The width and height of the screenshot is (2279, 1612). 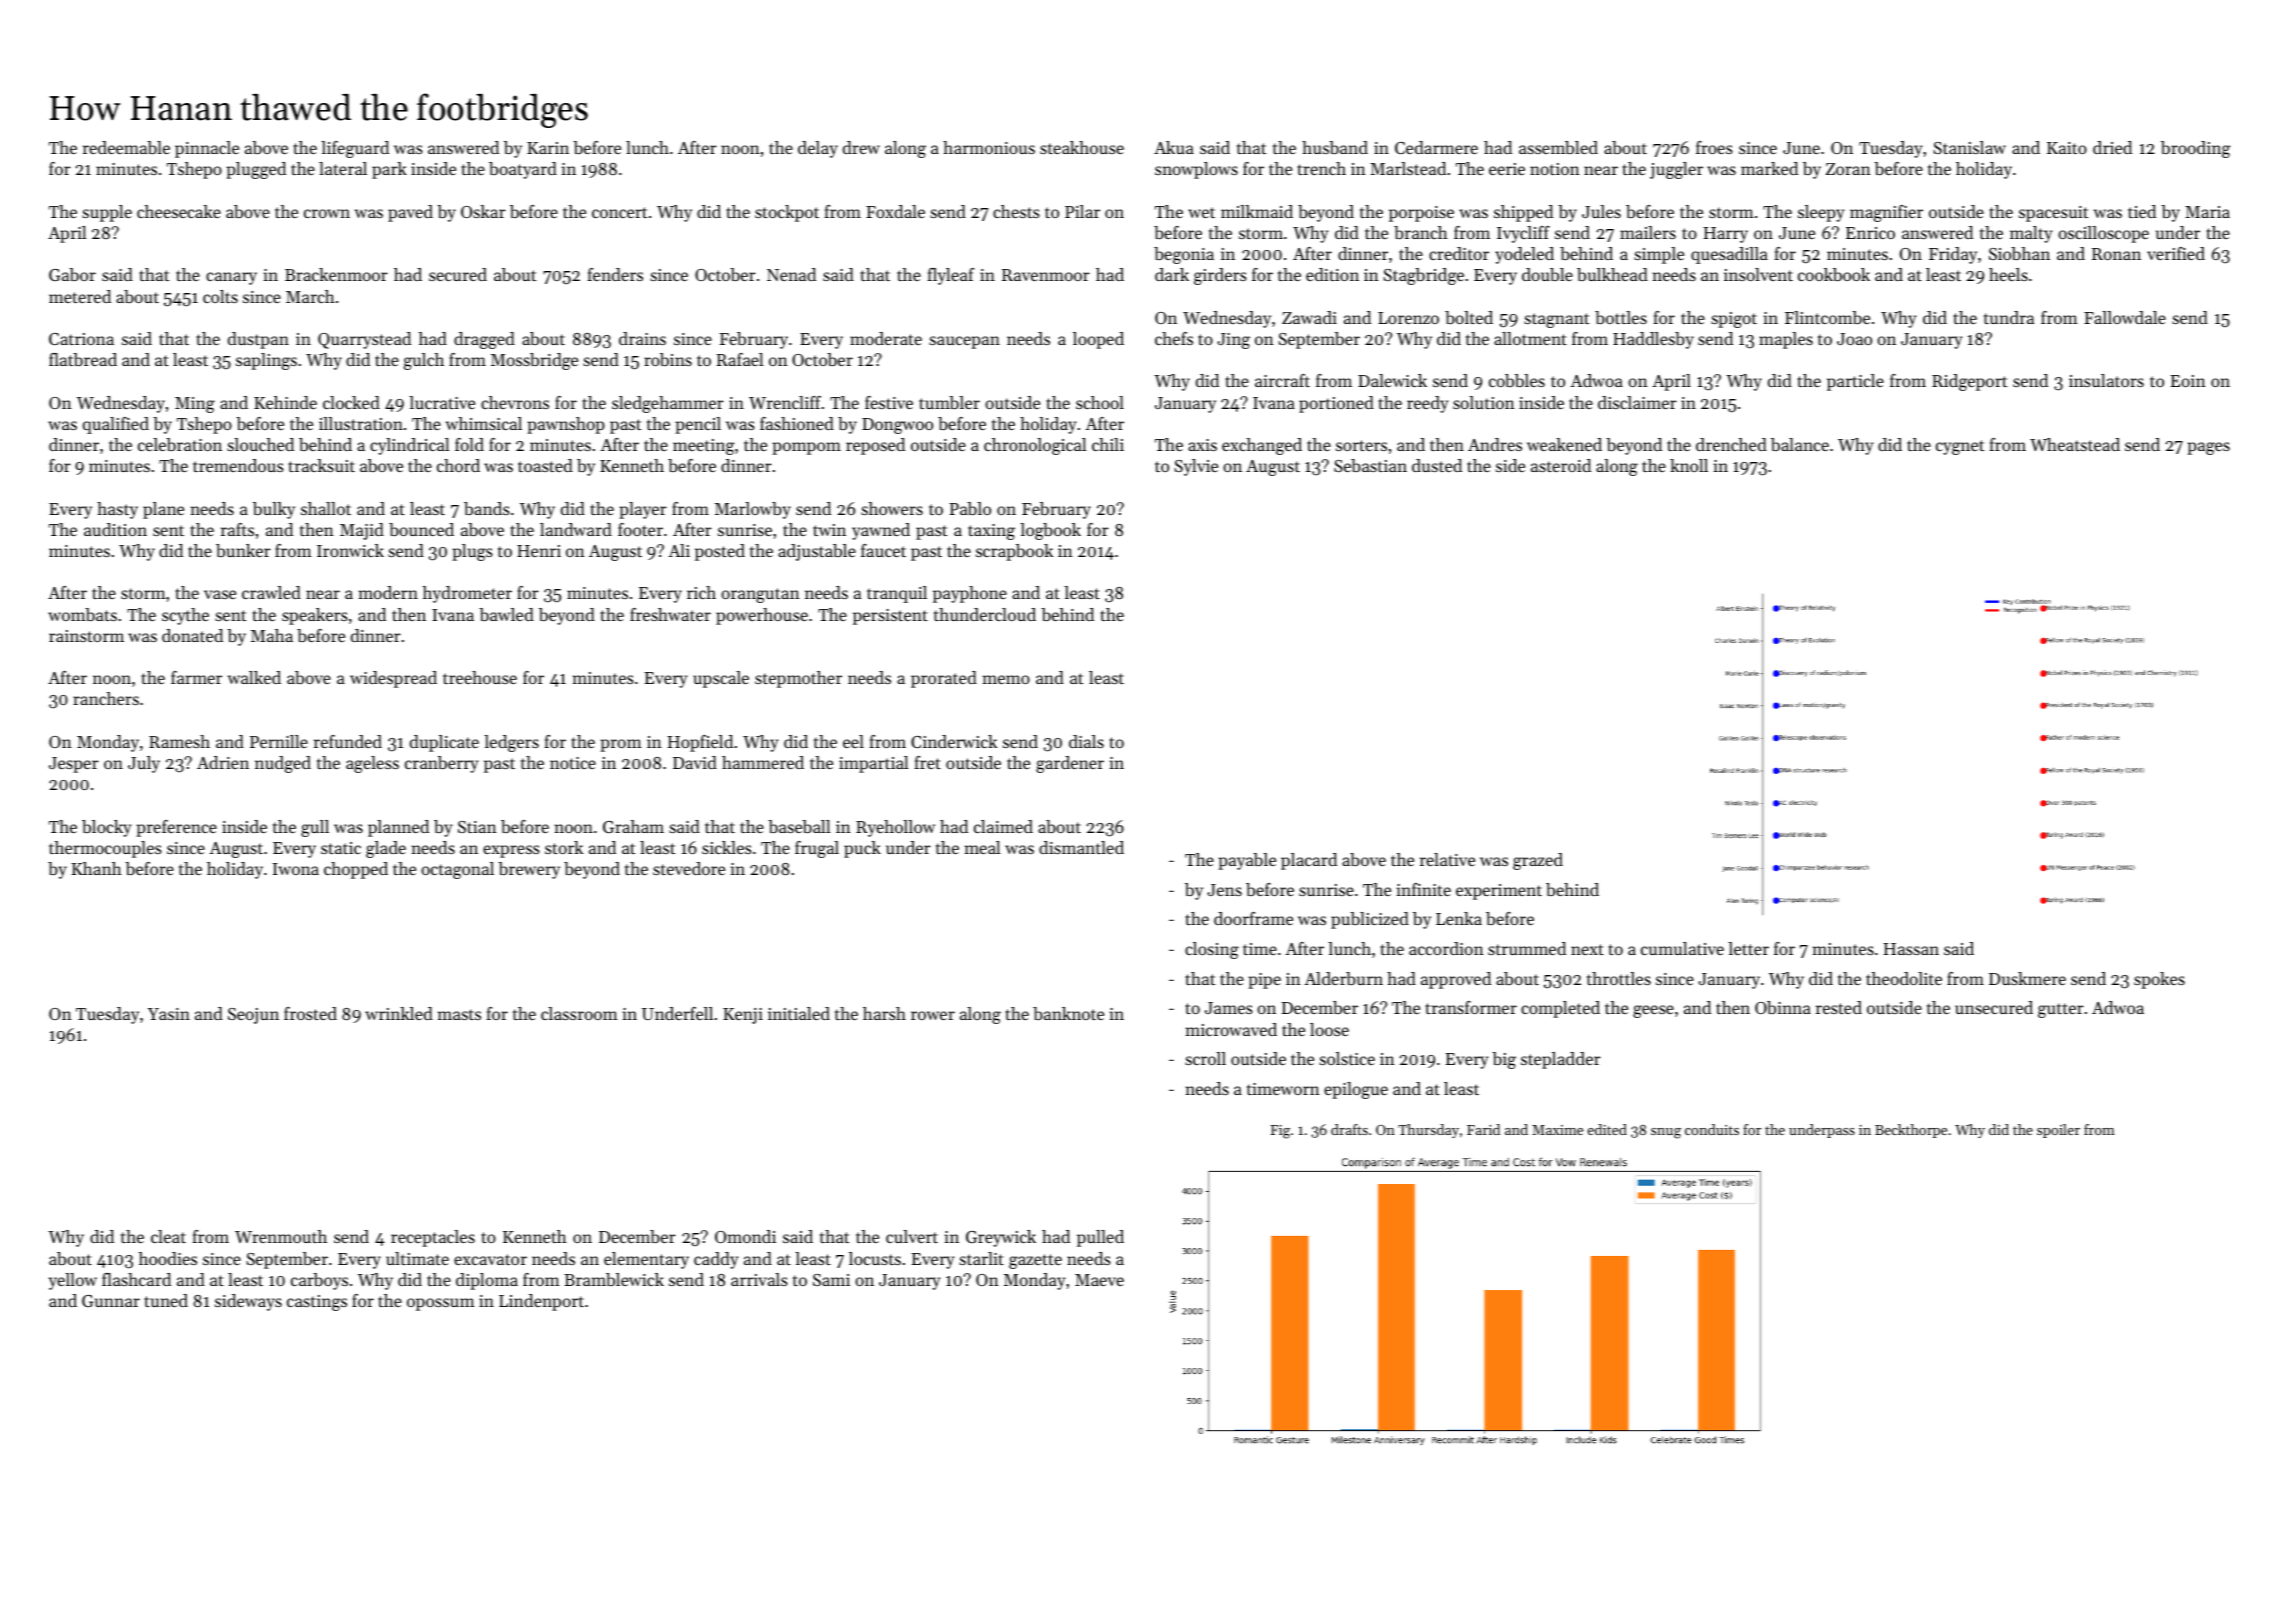 What do you see at coordinates (1014, 552) in the screenshot?
I see `scrapbook` at bounding box center [1014, 552].
